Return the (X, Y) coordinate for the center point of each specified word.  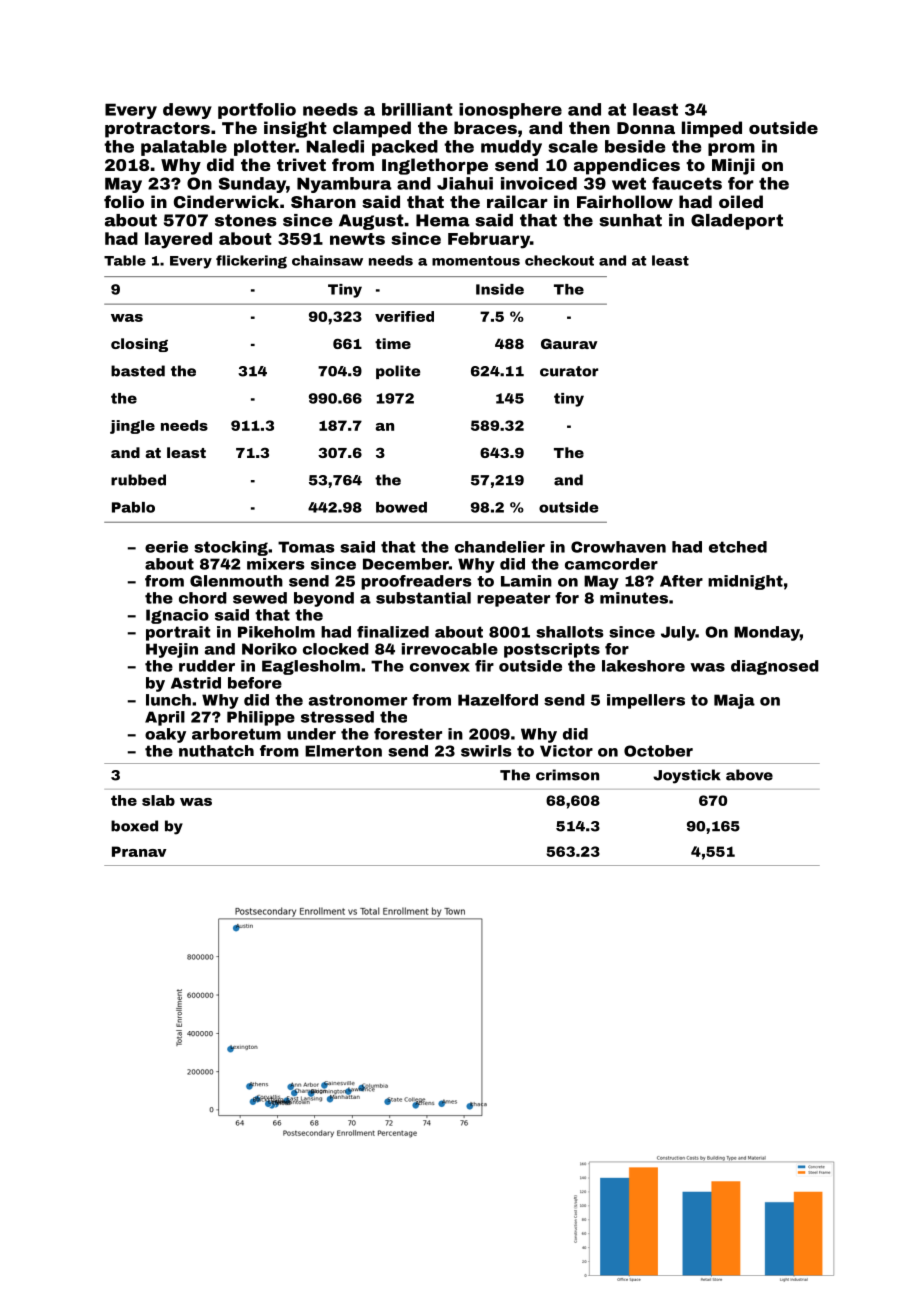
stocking (231, 548)
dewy (187, 111)
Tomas (306, 547)
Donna (646, 128)
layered (178, 240)
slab (158, 800)
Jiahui (465, 183)
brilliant (417, 109)
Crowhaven (618, 547)
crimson (567, 775)
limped (712, 129)
